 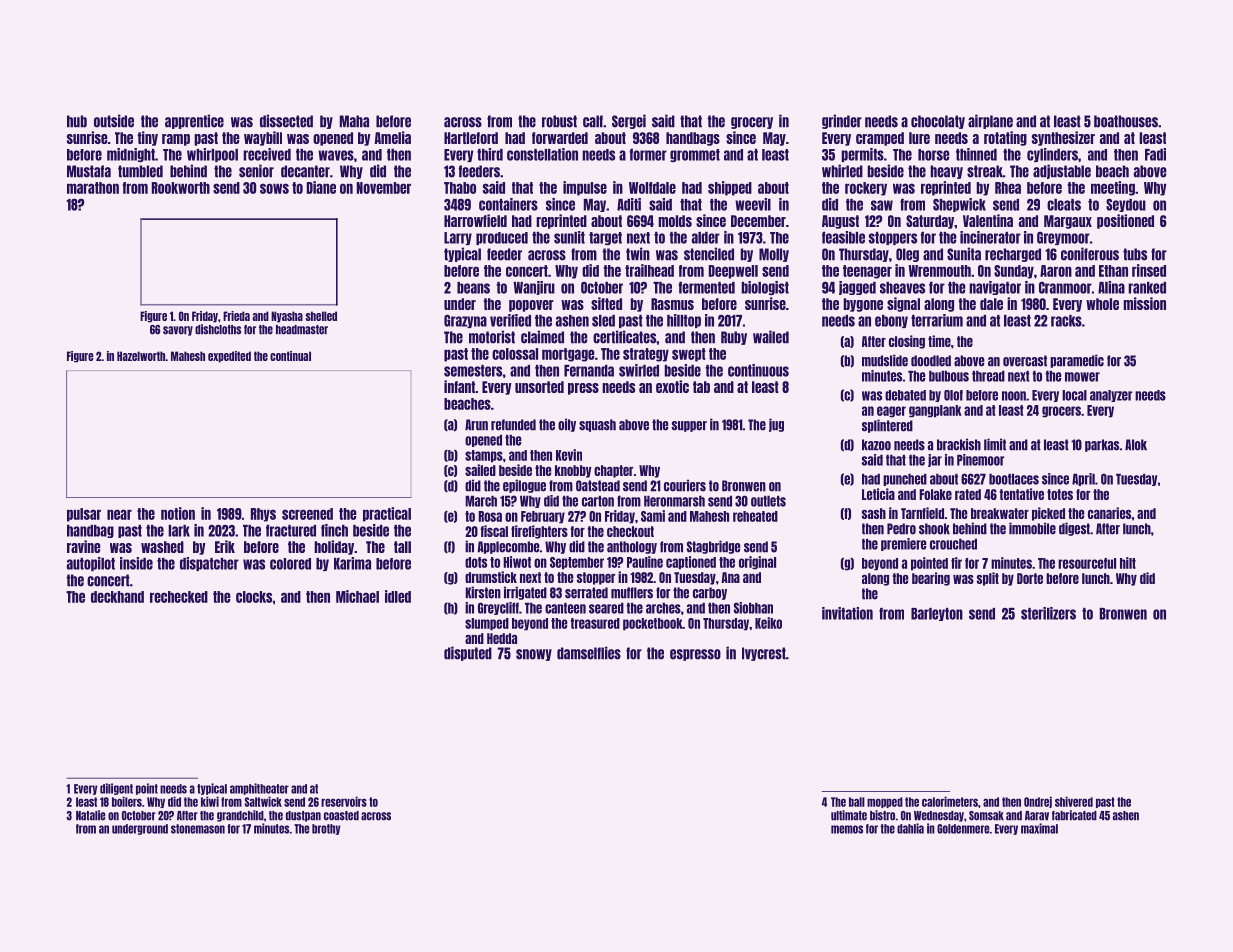 What do you see at coordinates (286, 121) in the screenshot?
I see `dissected` at bounding box center [286, 121].
